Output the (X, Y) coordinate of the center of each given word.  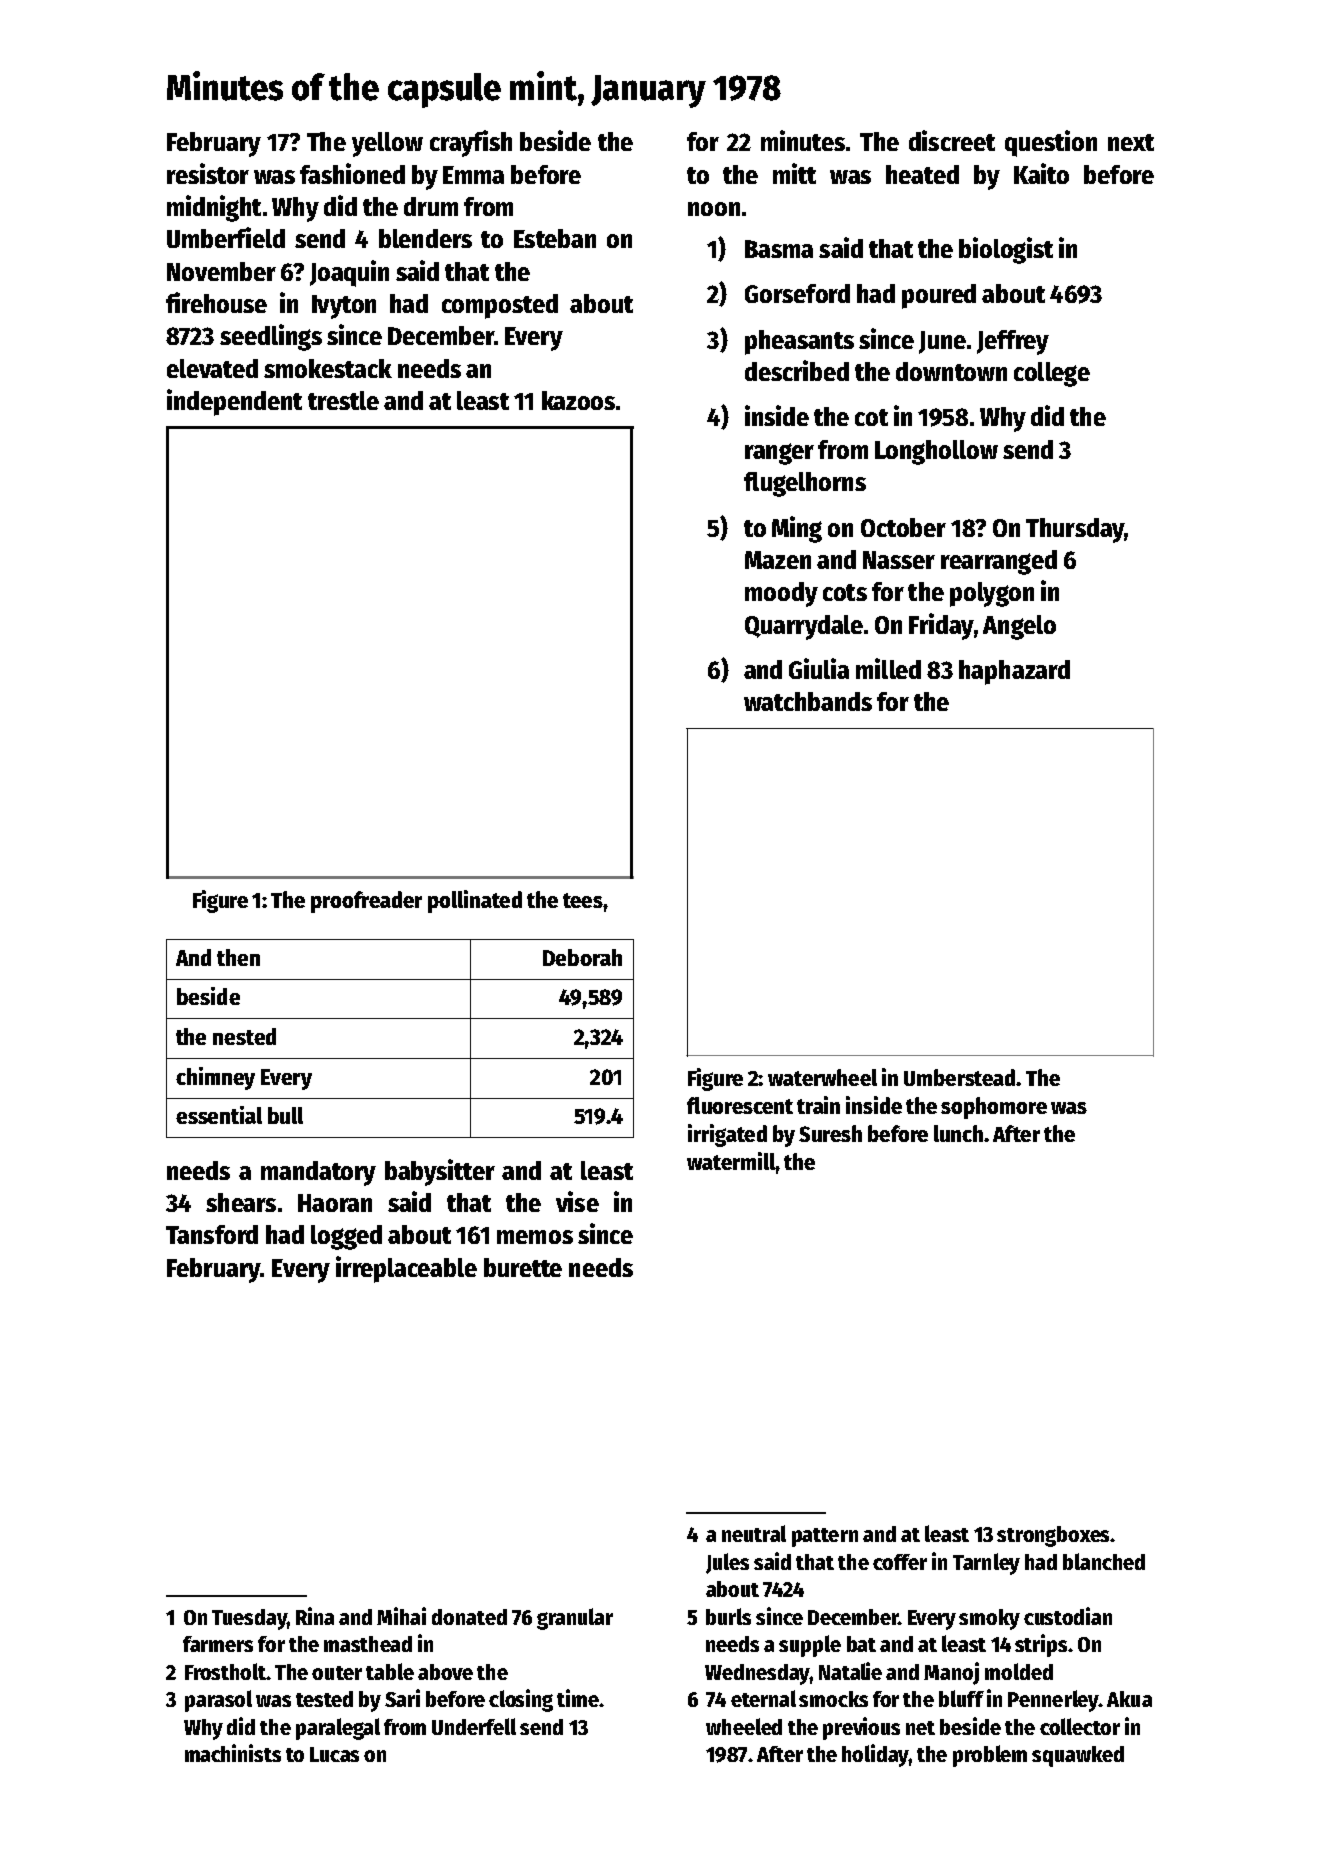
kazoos (578, 400)
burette (523, 1267)
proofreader (366, 902)
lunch (958, 1133)
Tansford (212, 1234)
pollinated (475, 901)
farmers (218, 1644)
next (1131, 142)
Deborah (582, 957)
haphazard (1014, 672)
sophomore (994, 1108)
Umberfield (226, 237)
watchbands (808, 701)
